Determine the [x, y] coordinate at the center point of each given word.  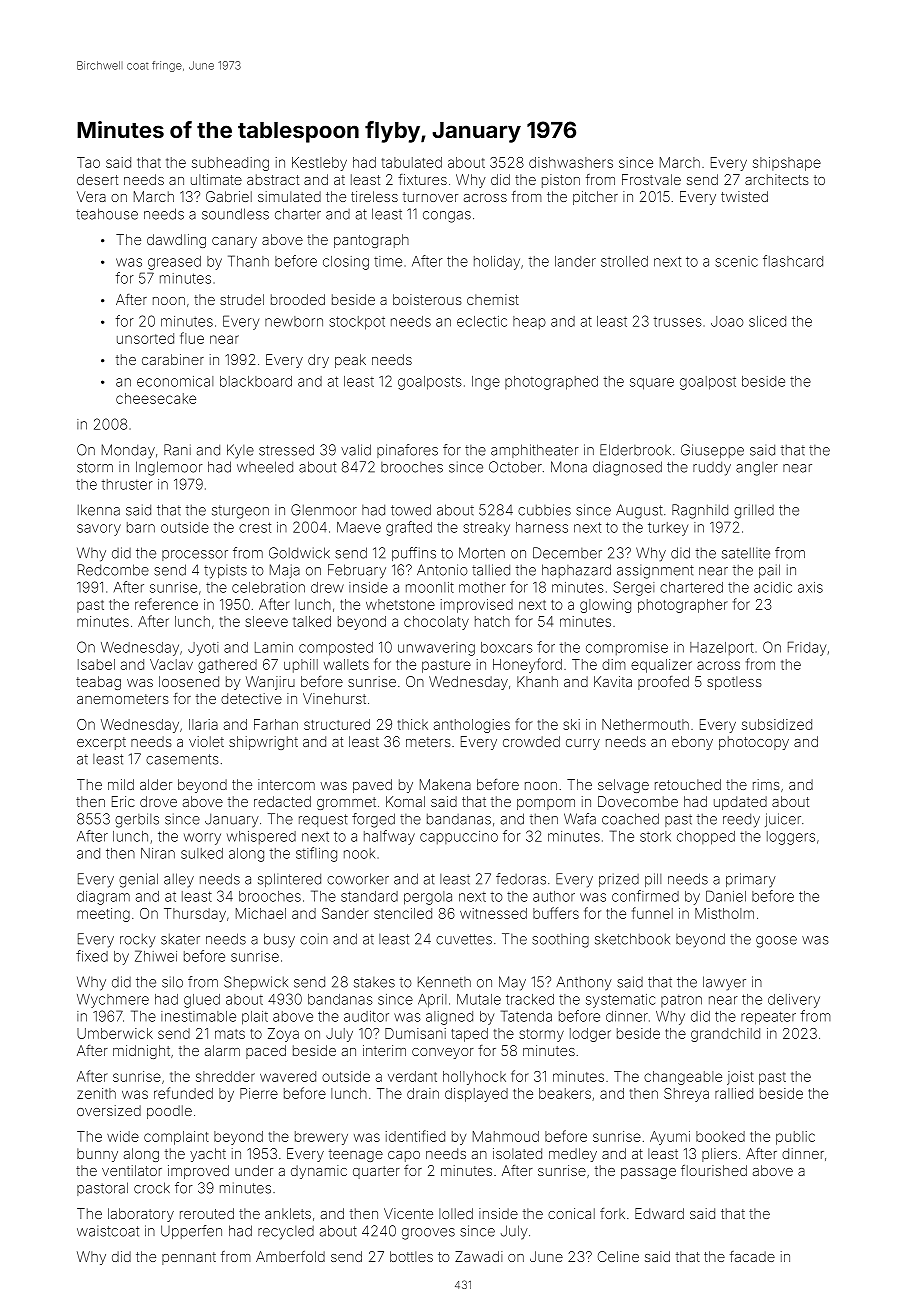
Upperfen [191, 1232]
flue [192, 338]
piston [561, 181]
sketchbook [632, 939]
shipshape [787, 164]
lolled [456, 1213]
